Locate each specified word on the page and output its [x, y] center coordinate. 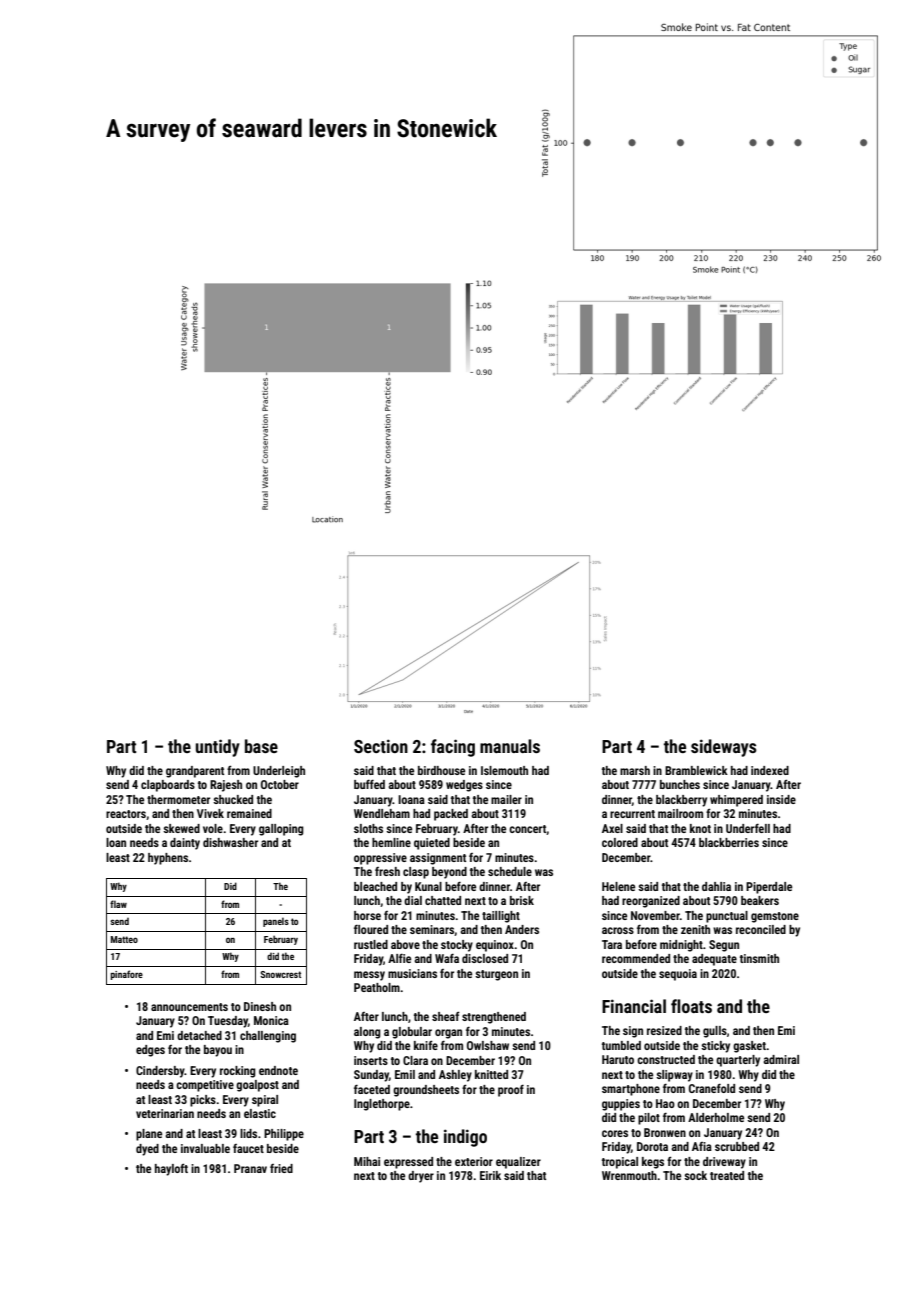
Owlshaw [488, 1045]
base [261, 746]
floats [691, 1006]
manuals [510, 746]
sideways [724, 748]
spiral [265, 1101]
